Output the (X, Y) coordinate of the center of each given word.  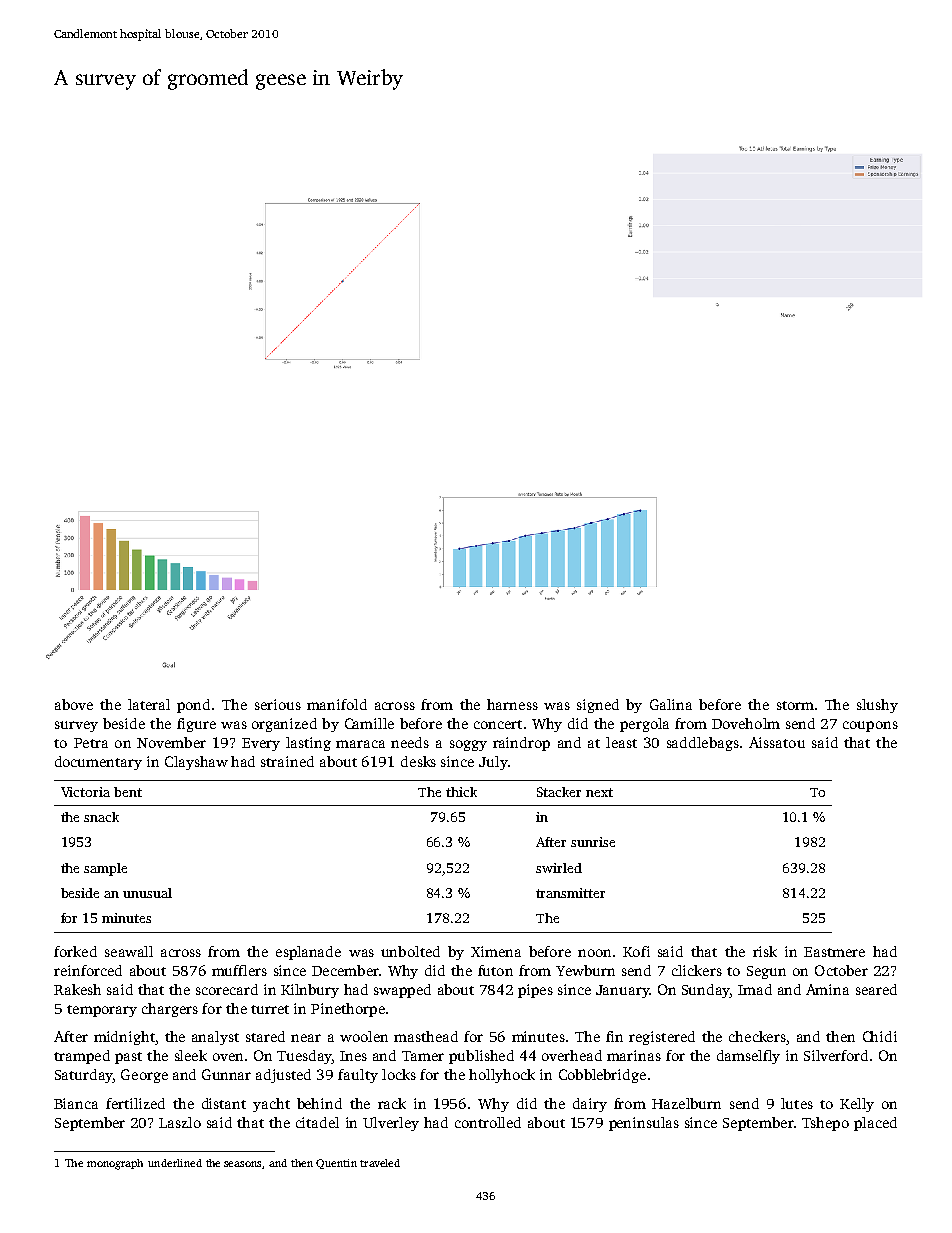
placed (875, 1124)
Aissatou (777, 742)
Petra (91, 743)
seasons (242, 1164)
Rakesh (77, 989)
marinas (634, 1055)
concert (498, 724)
